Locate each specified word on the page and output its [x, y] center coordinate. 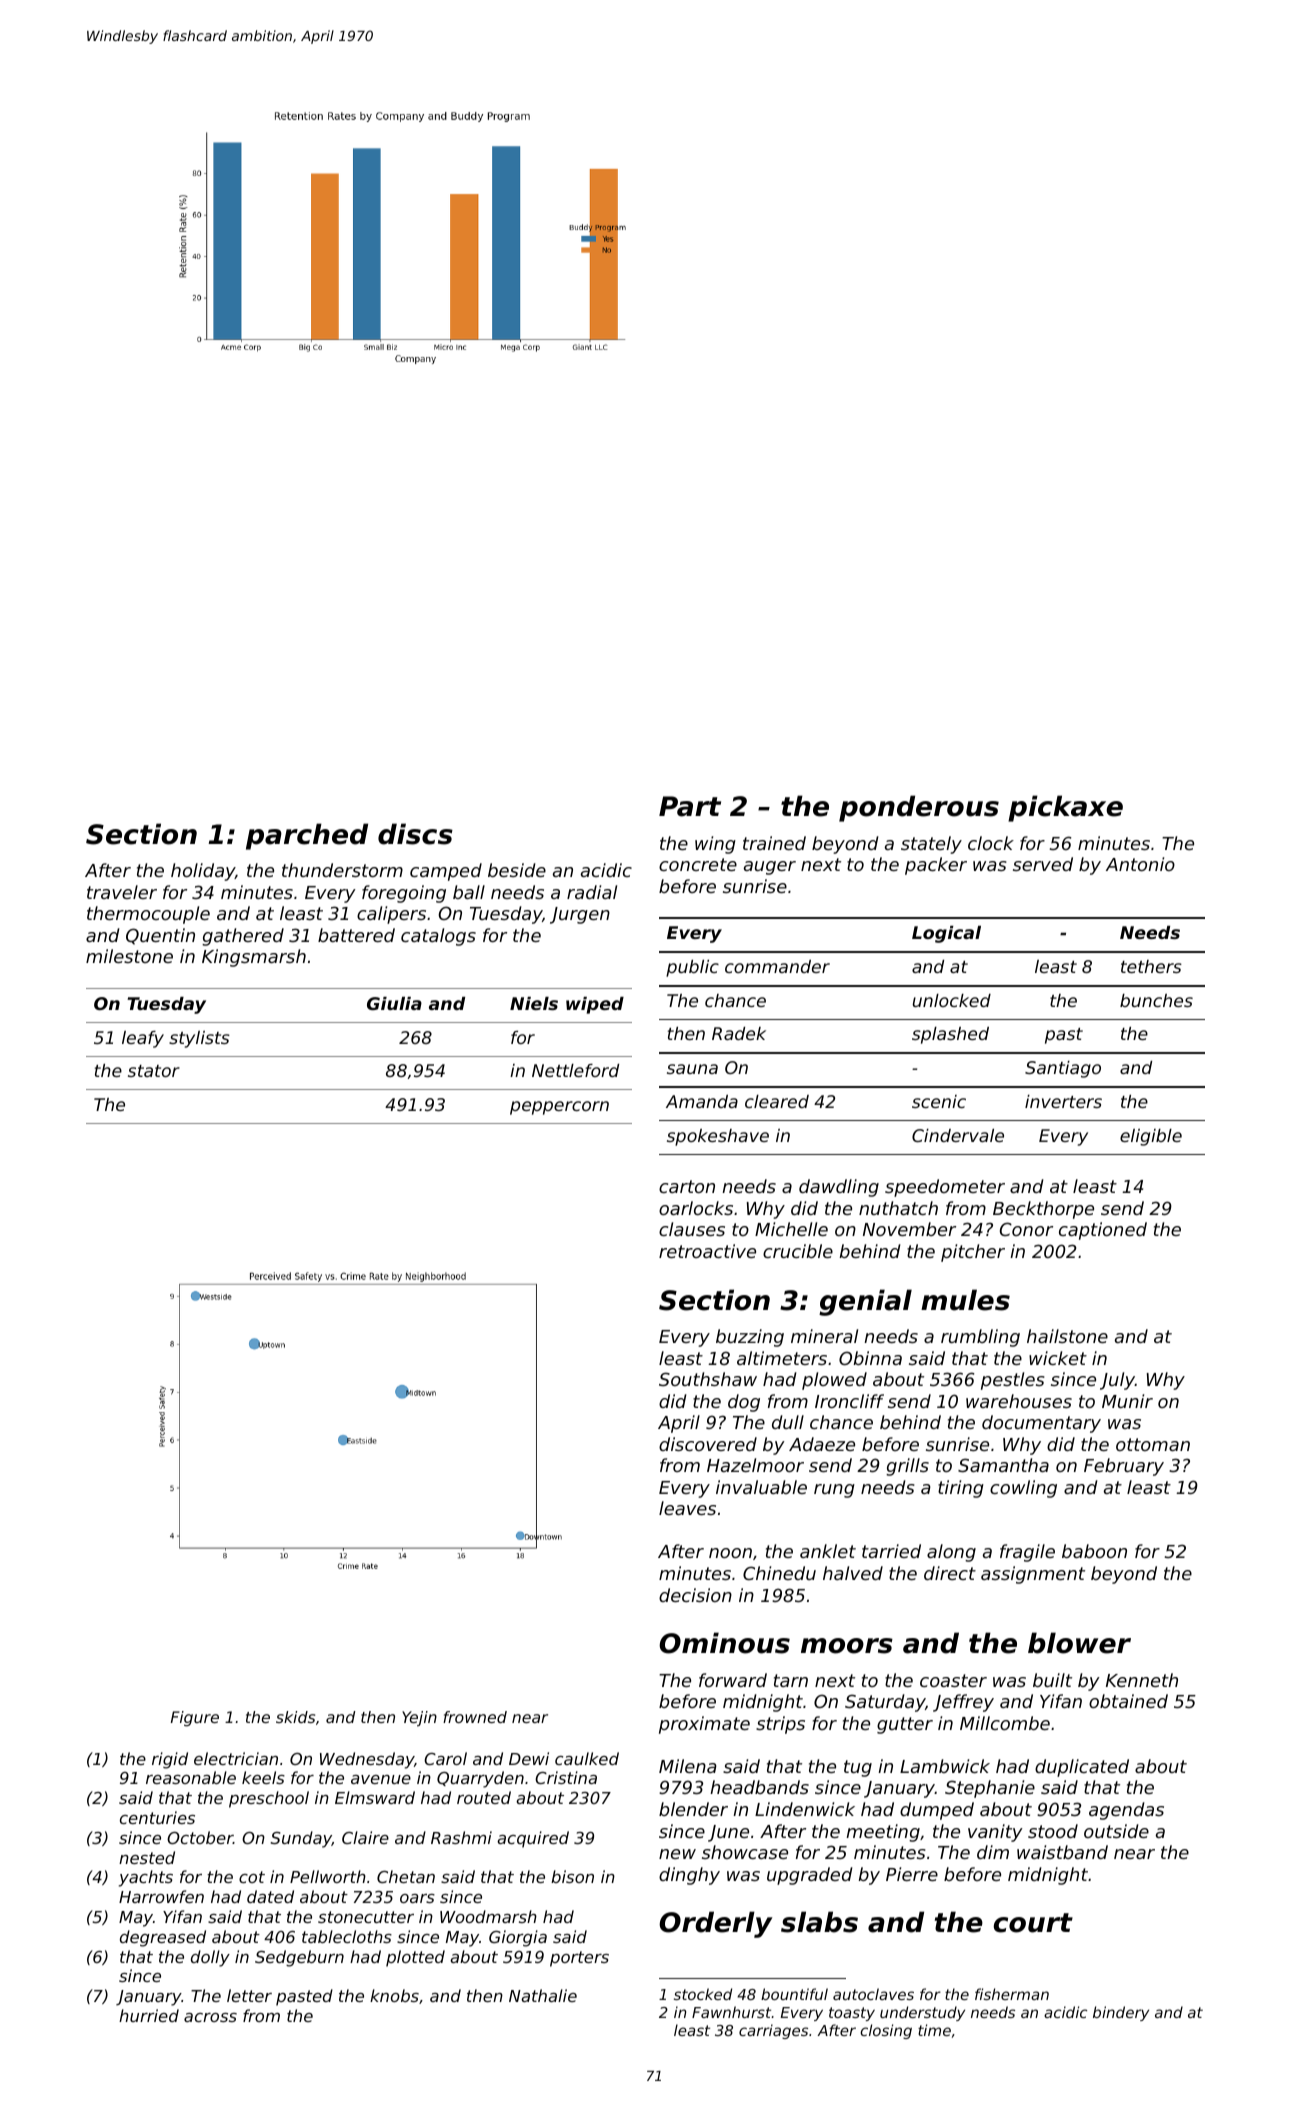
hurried [149, 2015]
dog [744, 1403]
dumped [937, 1811]
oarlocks [696, 1208]
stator [154, 1071]
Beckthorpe [1043, 1210]
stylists [199, 1039]
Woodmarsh [488, 1916]
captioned [1103, 1231]
